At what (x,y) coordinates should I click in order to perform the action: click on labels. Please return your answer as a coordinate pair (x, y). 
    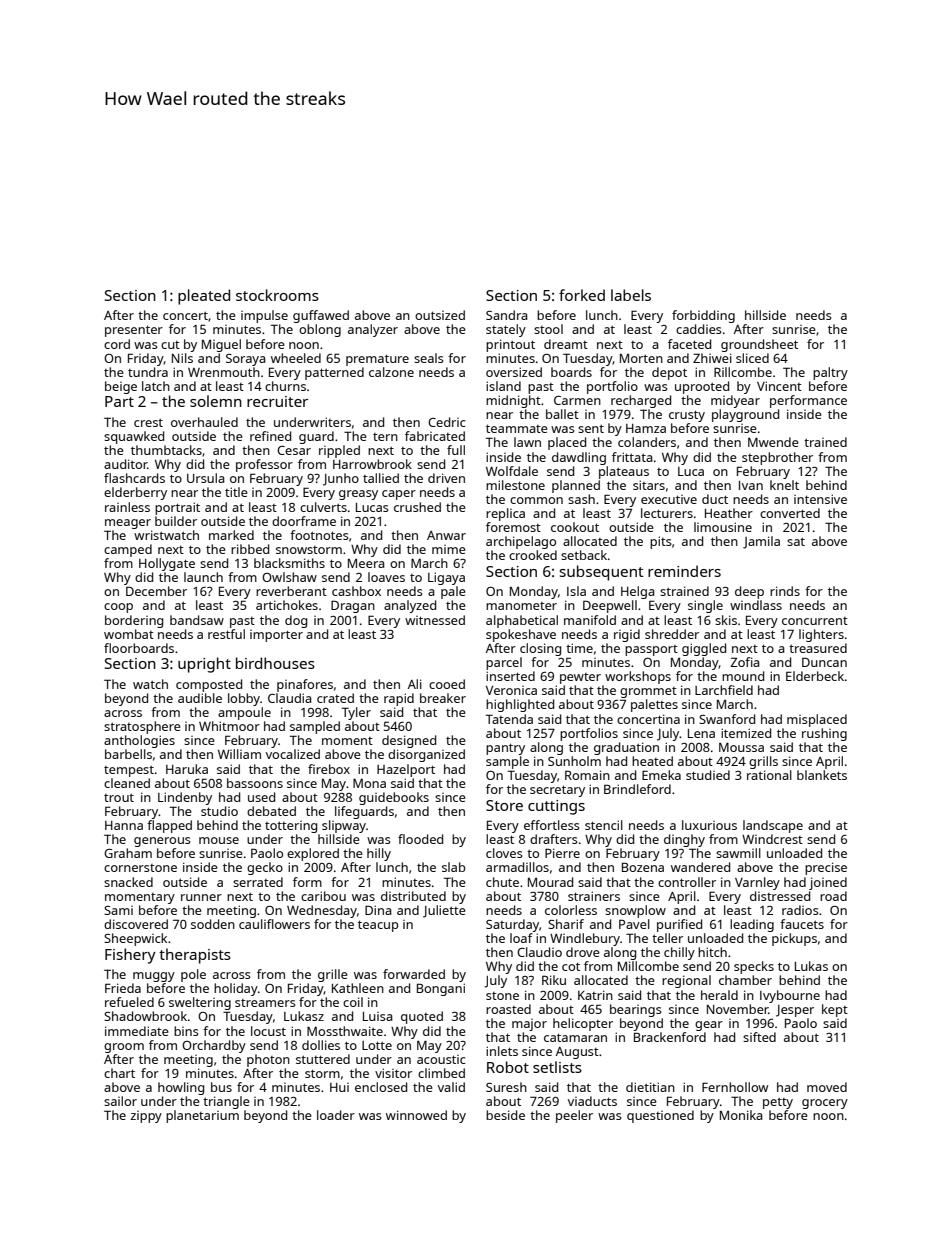
    Looking at the image, I should click on (631, 295).
